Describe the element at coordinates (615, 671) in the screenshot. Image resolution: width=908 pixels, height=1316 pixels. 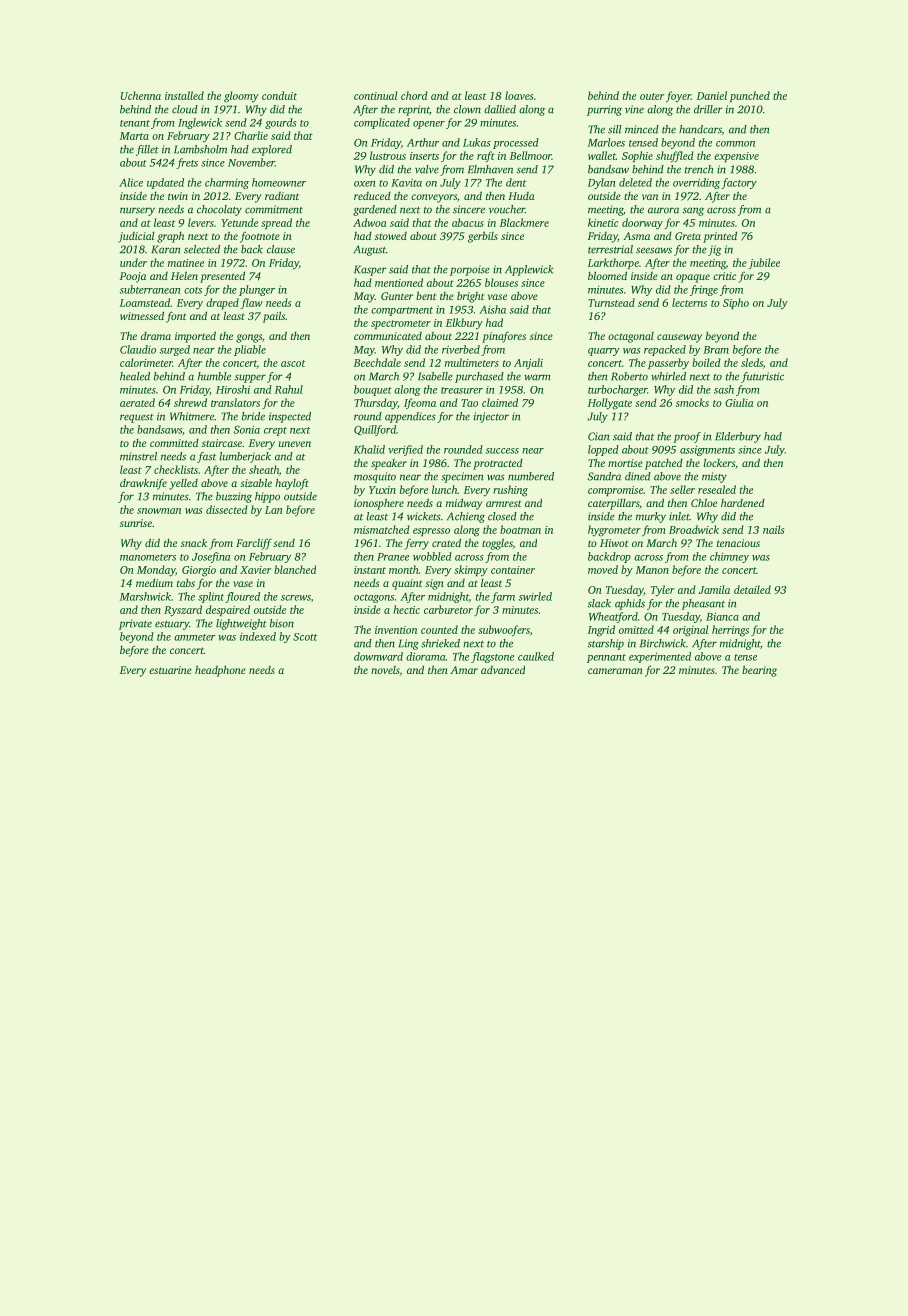
I see `cameraman` at that location.
